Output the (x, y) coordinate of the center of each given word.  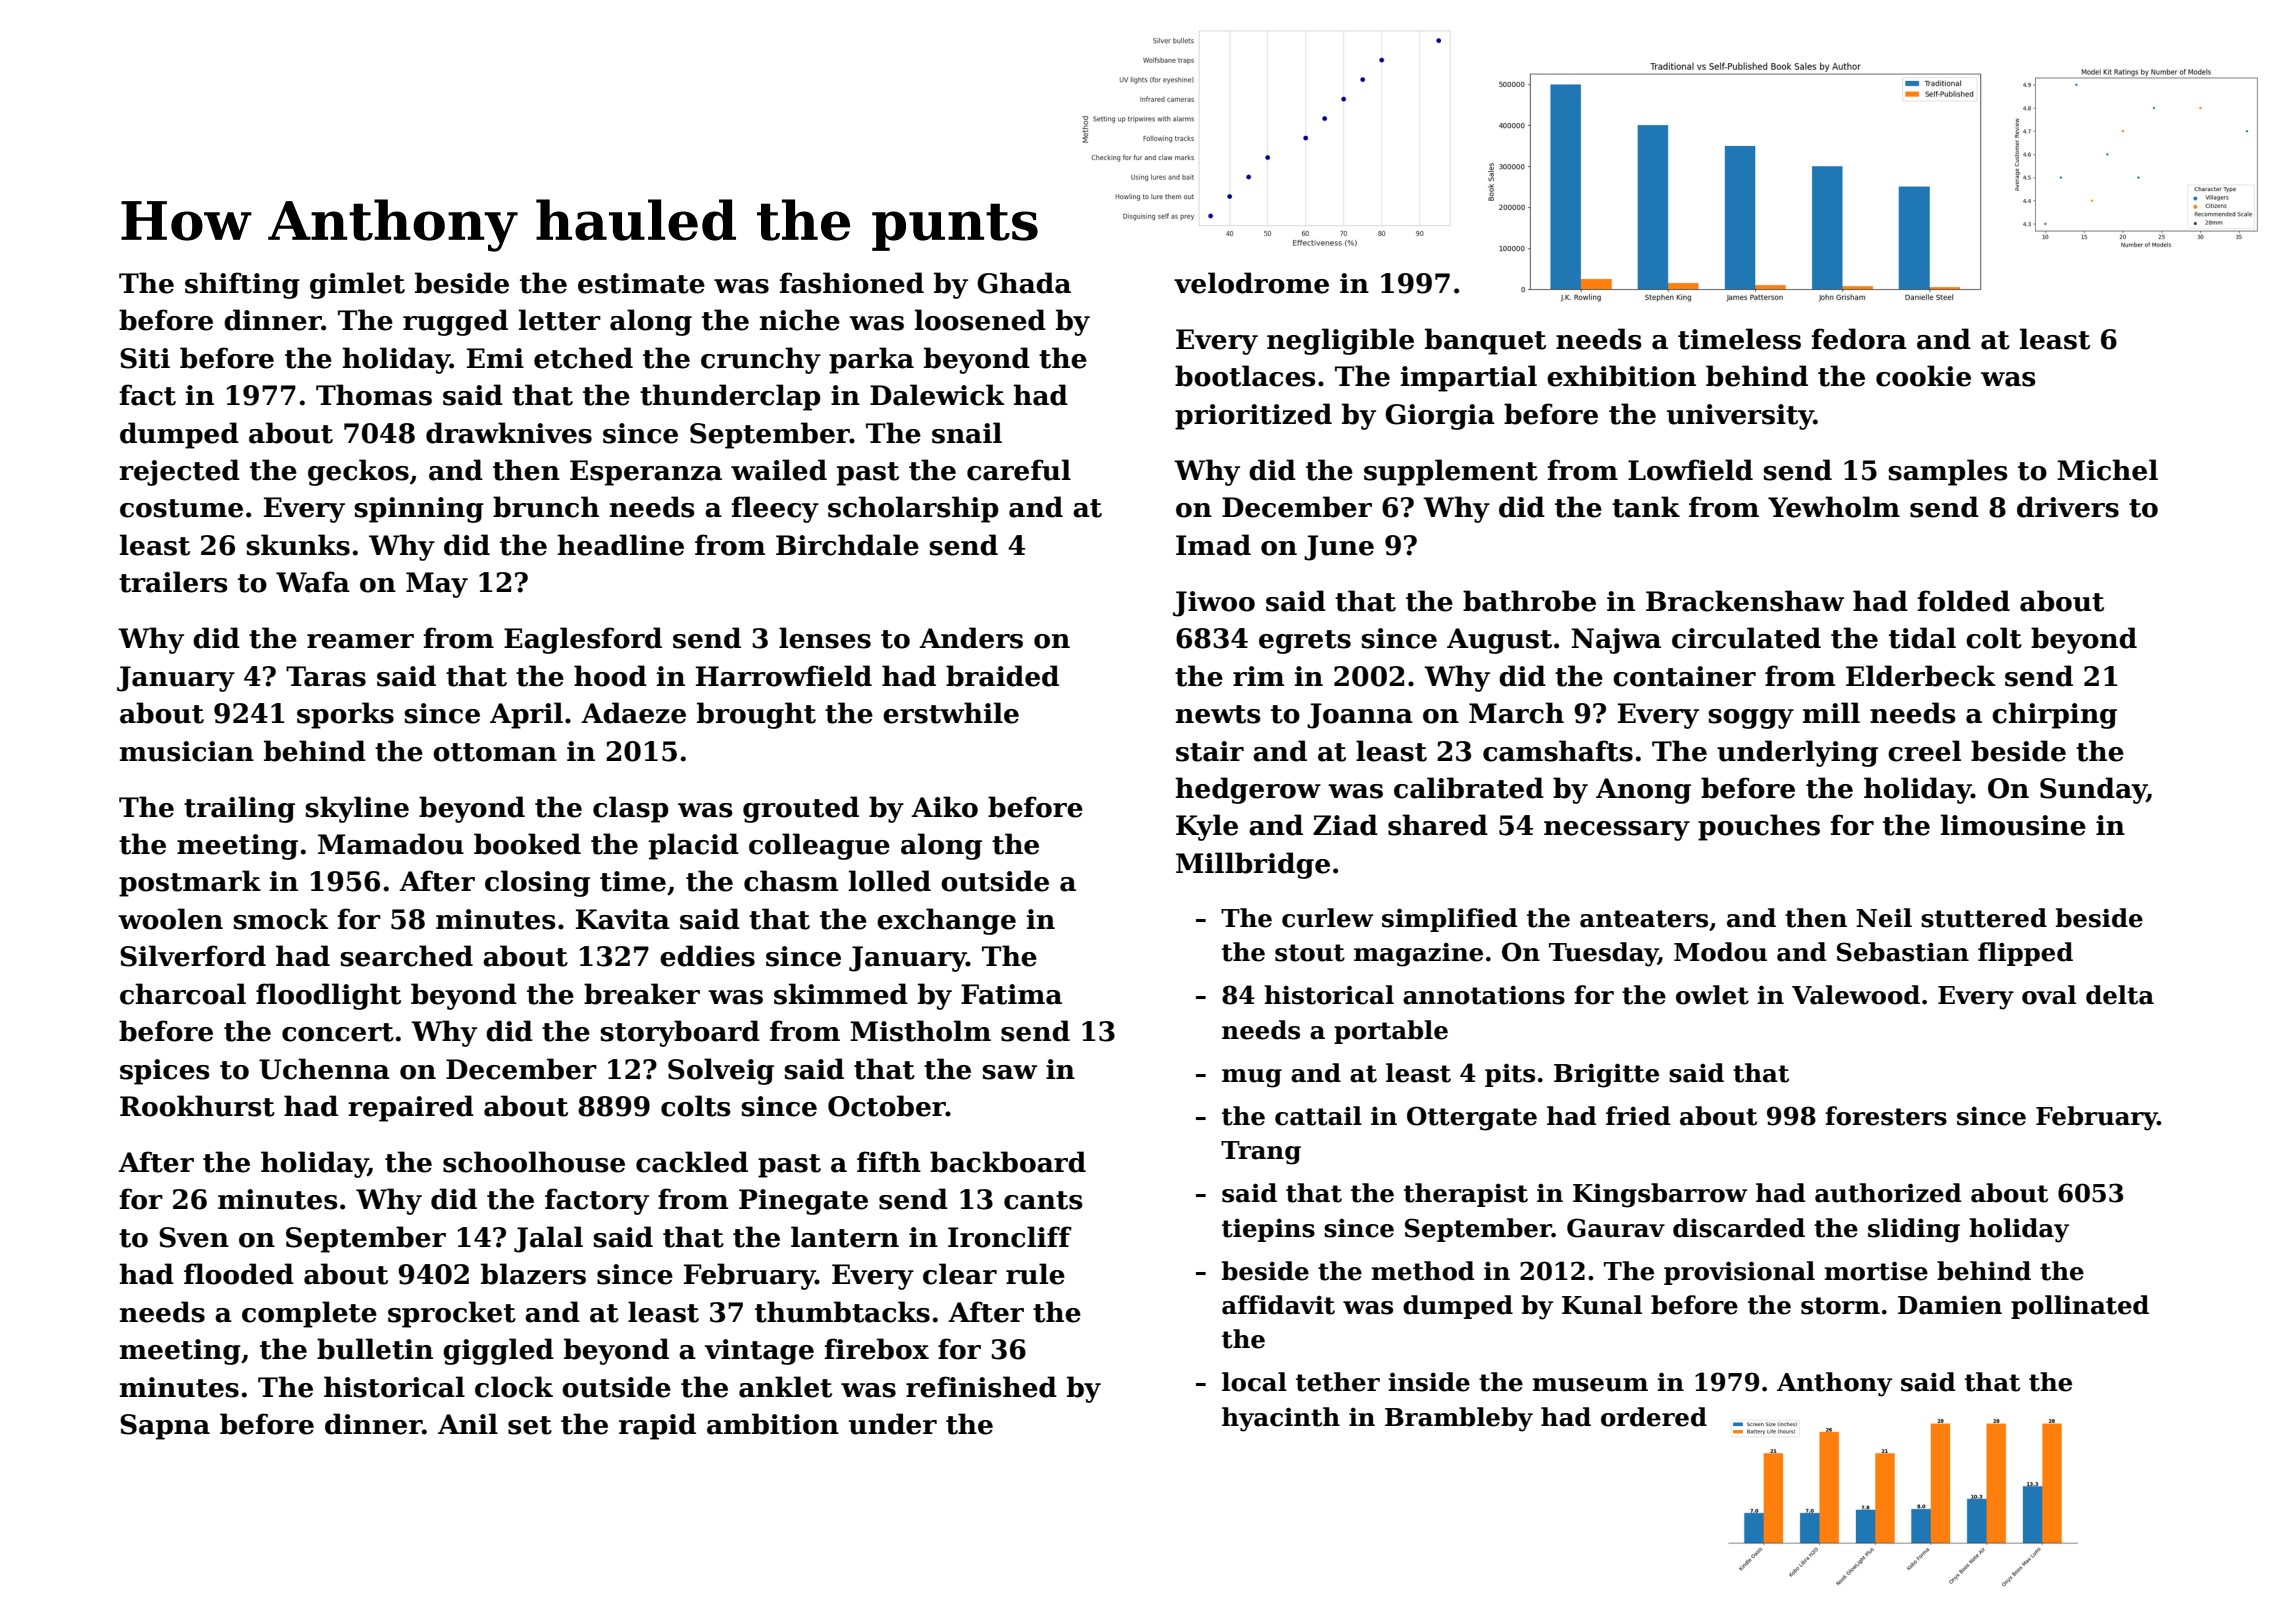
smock (281, 919)
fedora (1859, 339)
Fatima (1011, 994)
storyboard (680, 1033)
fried (1638, 1116)
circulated (1746, 638)
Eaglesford (583, 640)
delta (2120, 995)
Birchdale (847, 545)
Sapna (165, 1427)
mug (1252, 1078)
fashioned (851, 283)
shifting (242, 285)
